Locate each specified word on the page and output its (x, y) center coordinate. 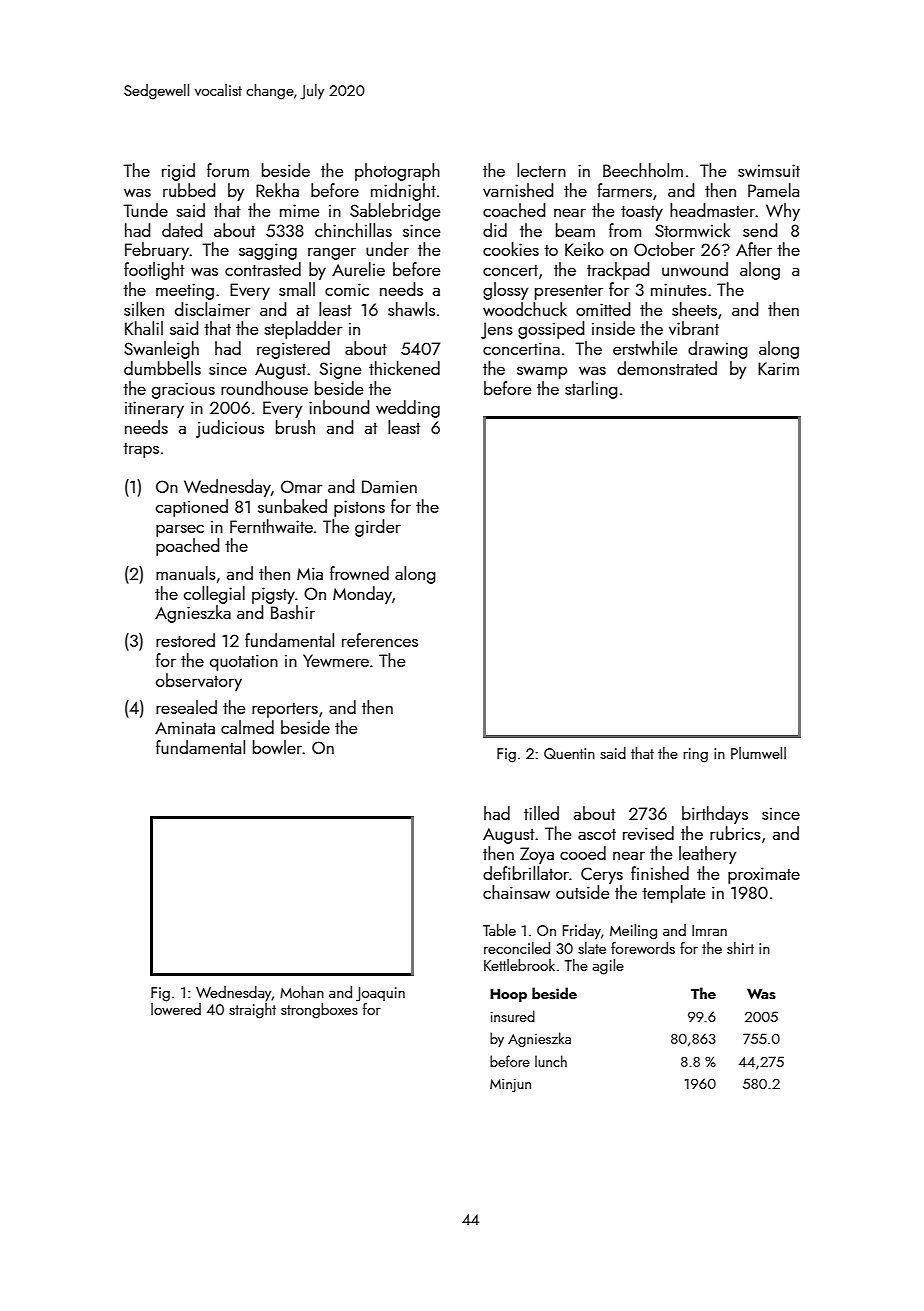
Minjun (510, 1085)
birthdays (715, 815)
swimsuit (769, 170)
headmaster (712, 210)
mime (299, 210)
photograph (397, 172)
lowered (176, 1009)
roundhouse (264, 388)
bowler (278, 747)
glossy (505, 291)
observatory (199, 682)
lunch (551, 1061)
